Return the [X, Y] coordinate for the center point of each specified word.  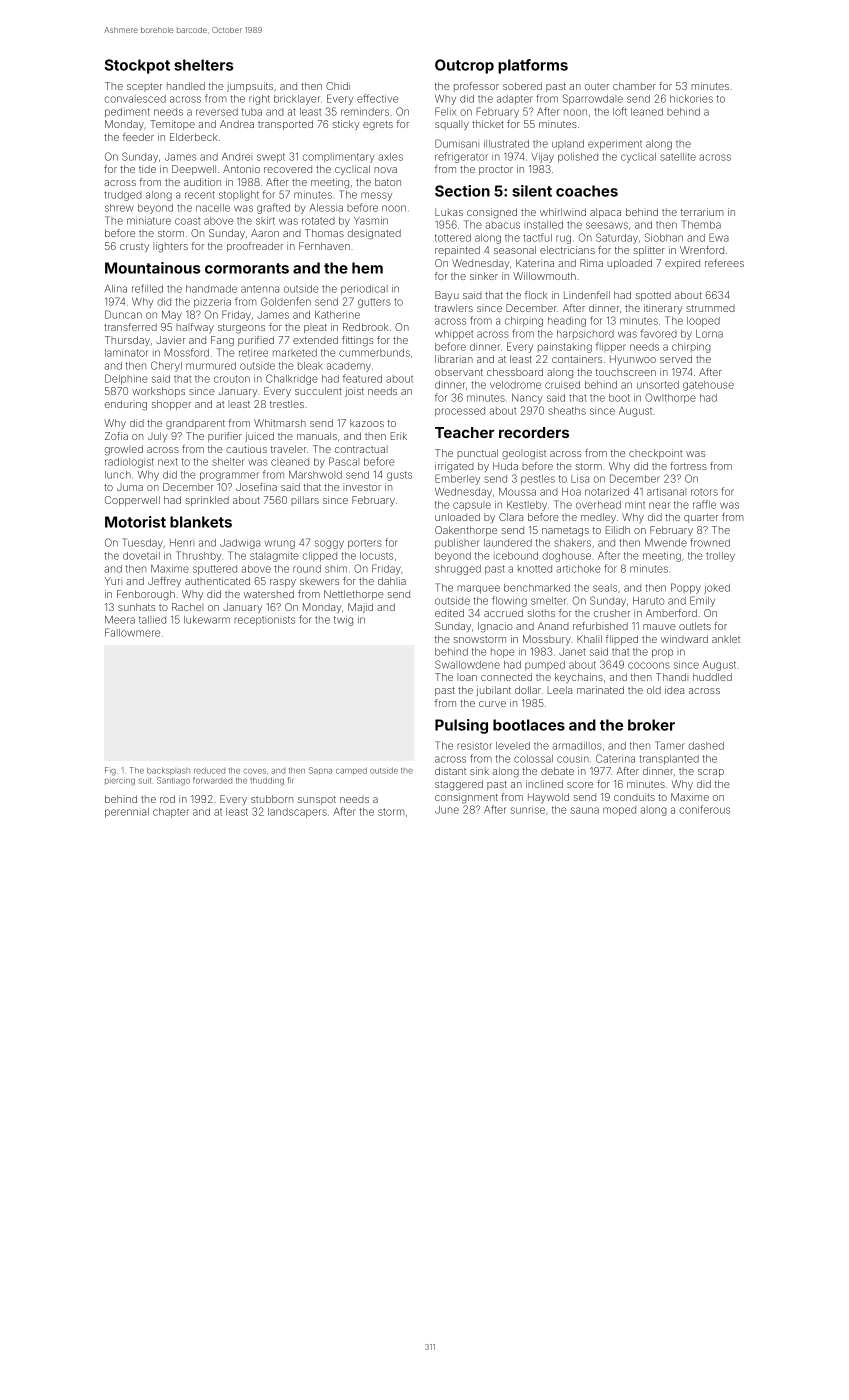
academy [349, 367]
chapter [171, 813]
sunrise [527, 810]
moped [619, 811]
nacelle [213, 208]
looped [703, 322]
